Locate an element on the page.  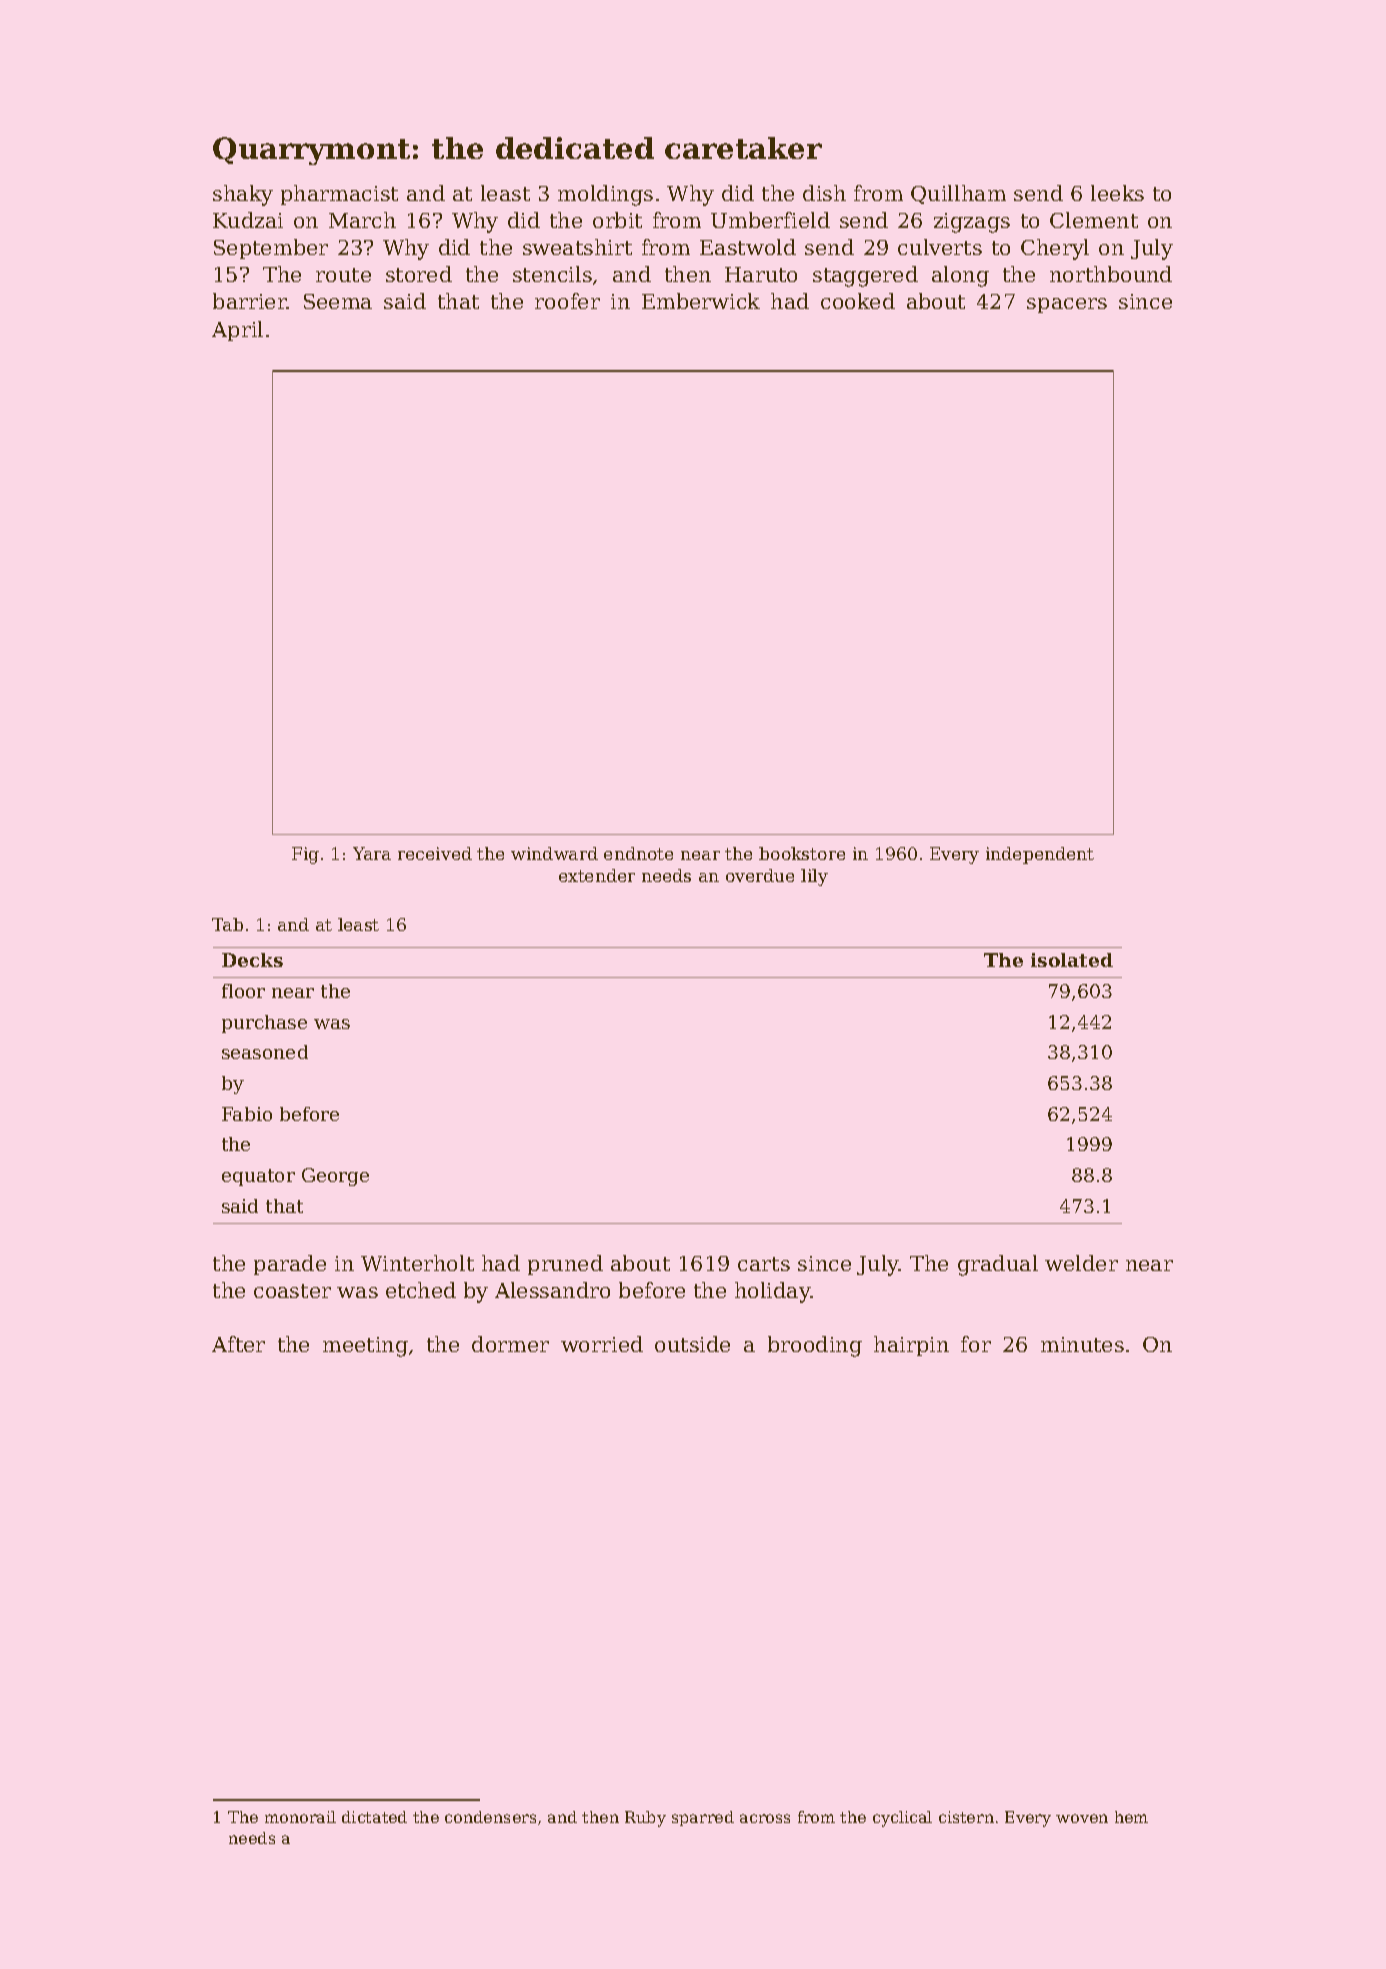
isolated is located at coordinates (1072, 960).
